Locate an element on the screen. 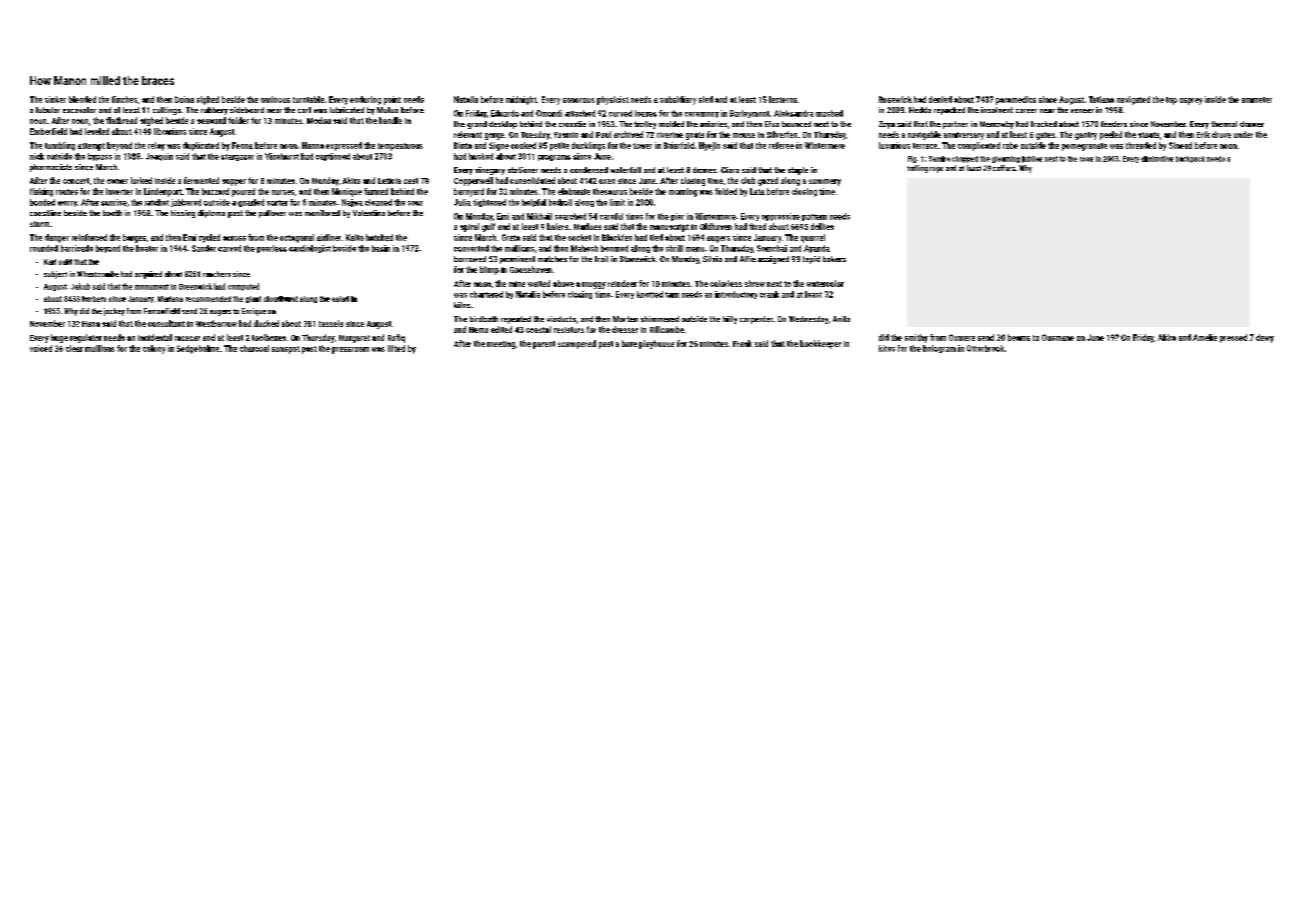 This screenshot has width=1308, height=924. ammeter is located at coordinates (1257, 100).
